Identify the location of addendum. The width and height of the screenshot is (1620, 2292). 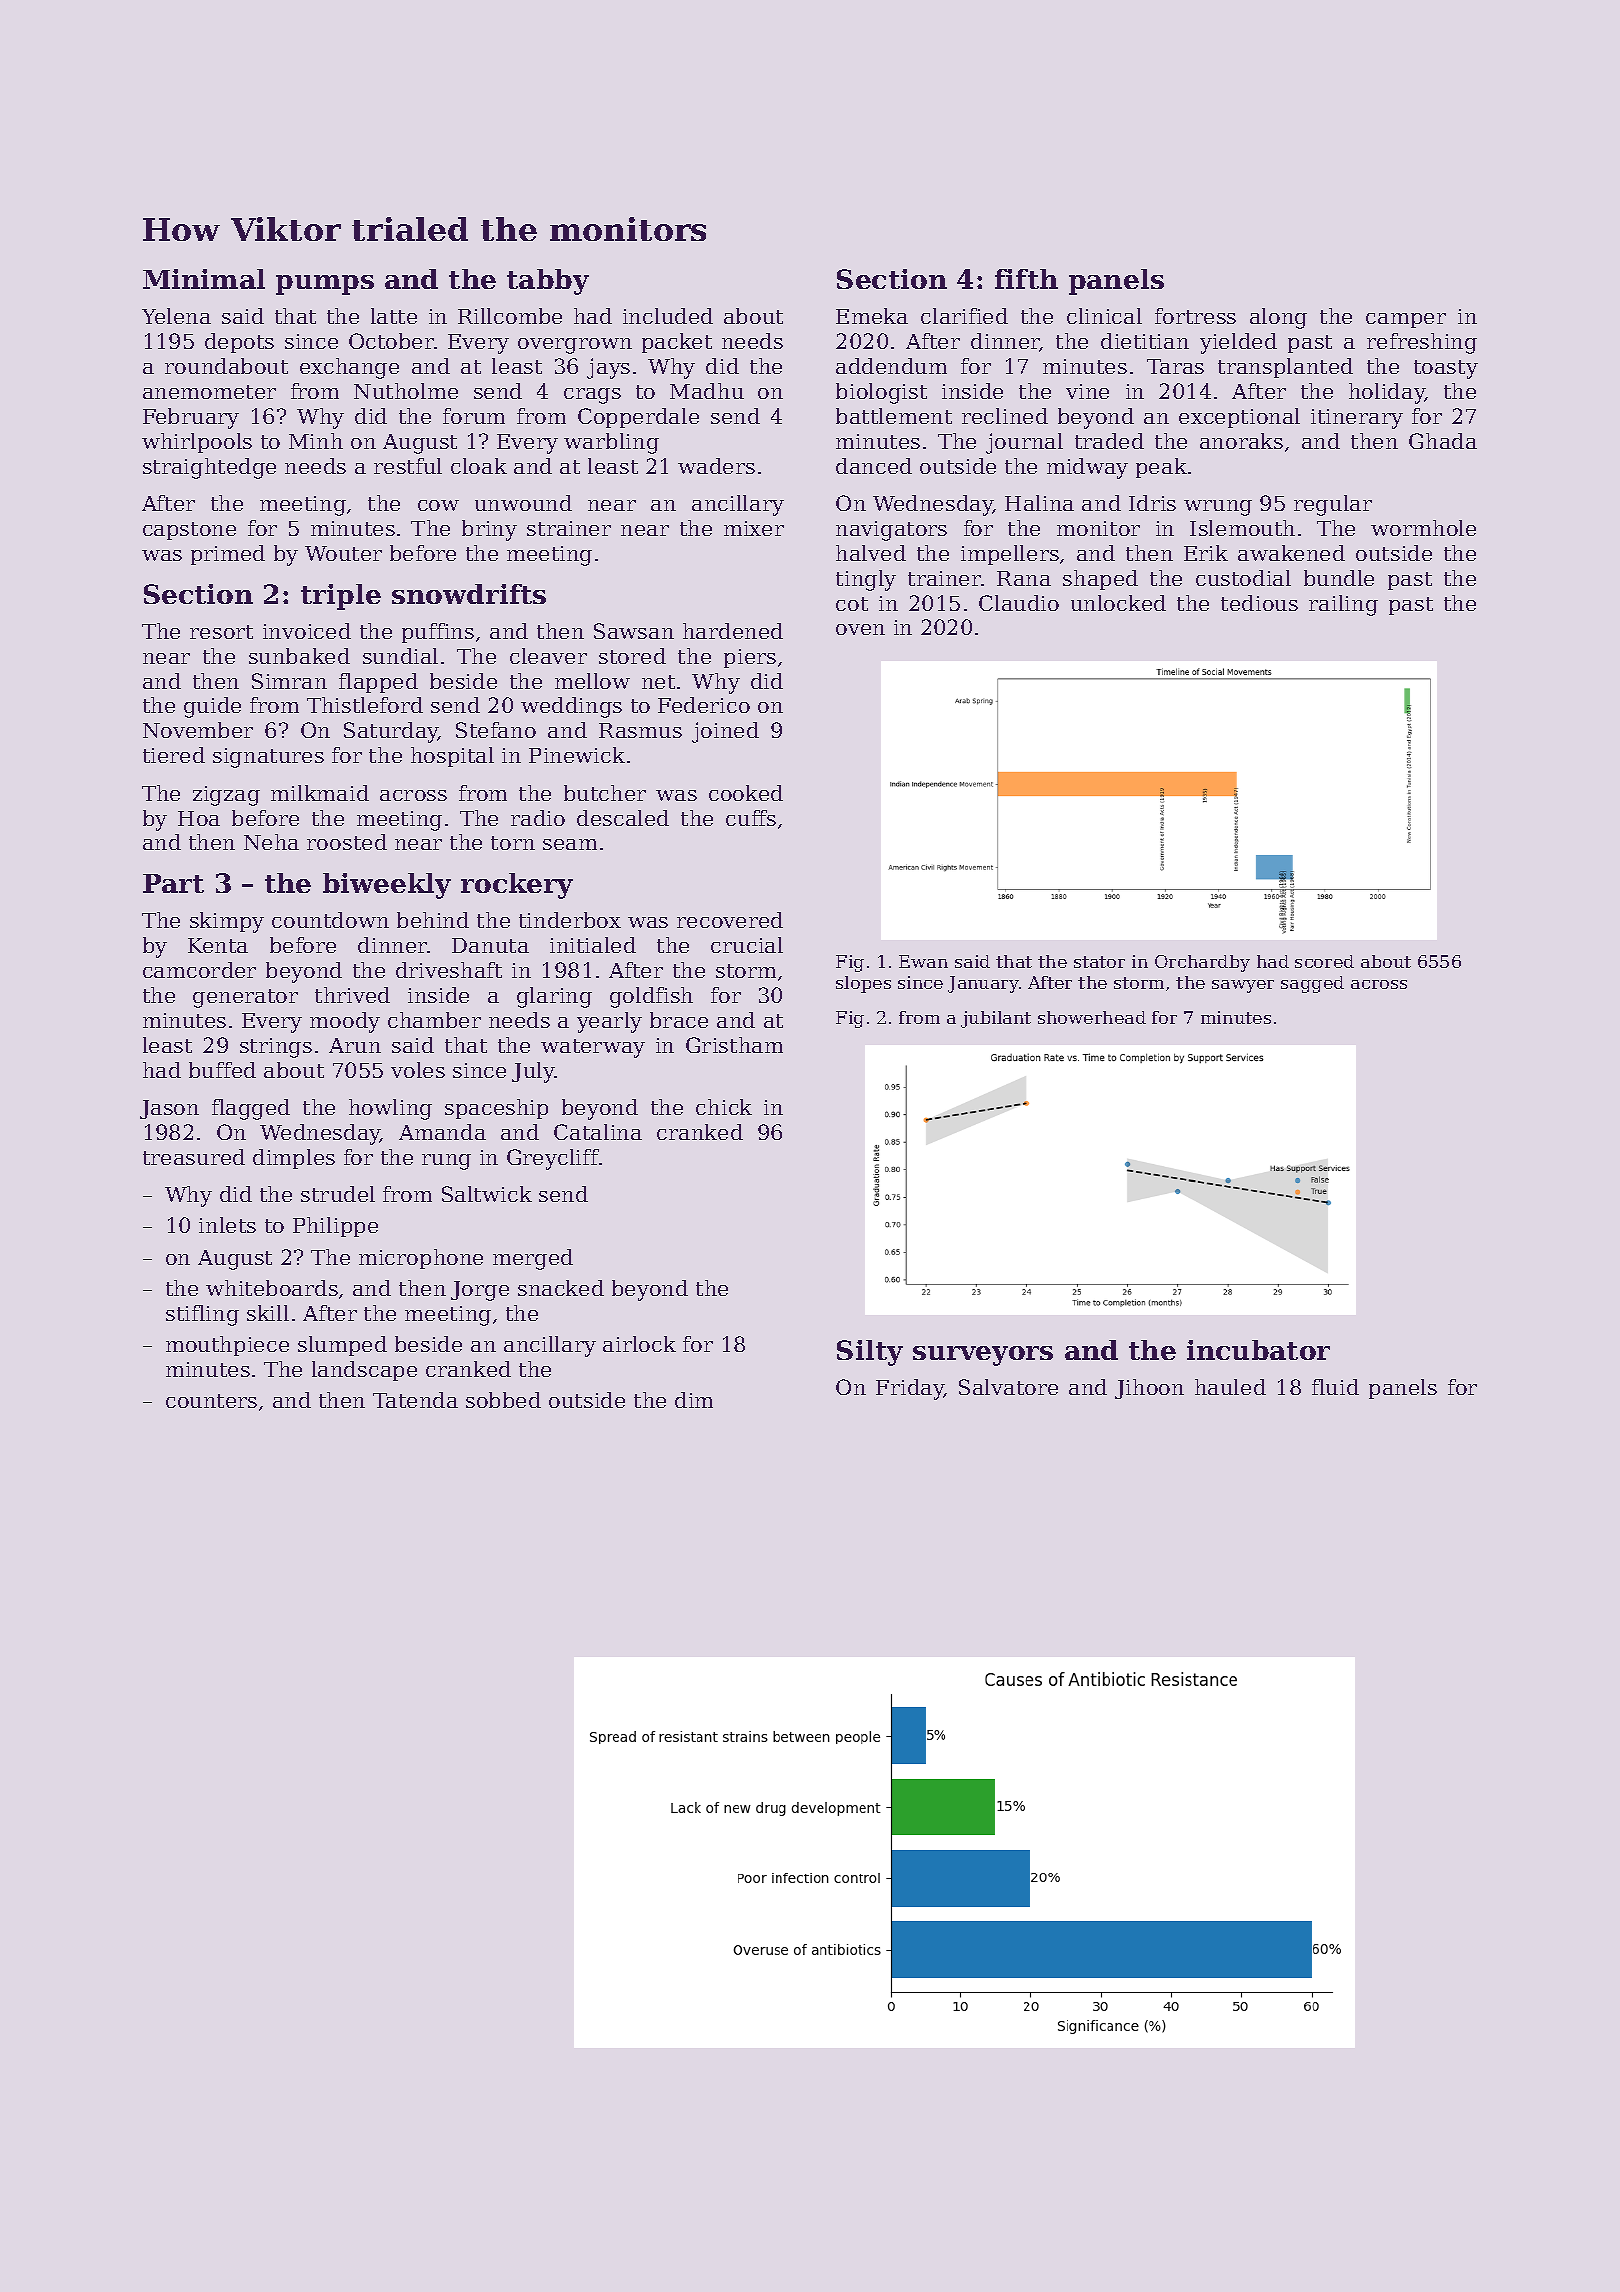
(891, 366).
